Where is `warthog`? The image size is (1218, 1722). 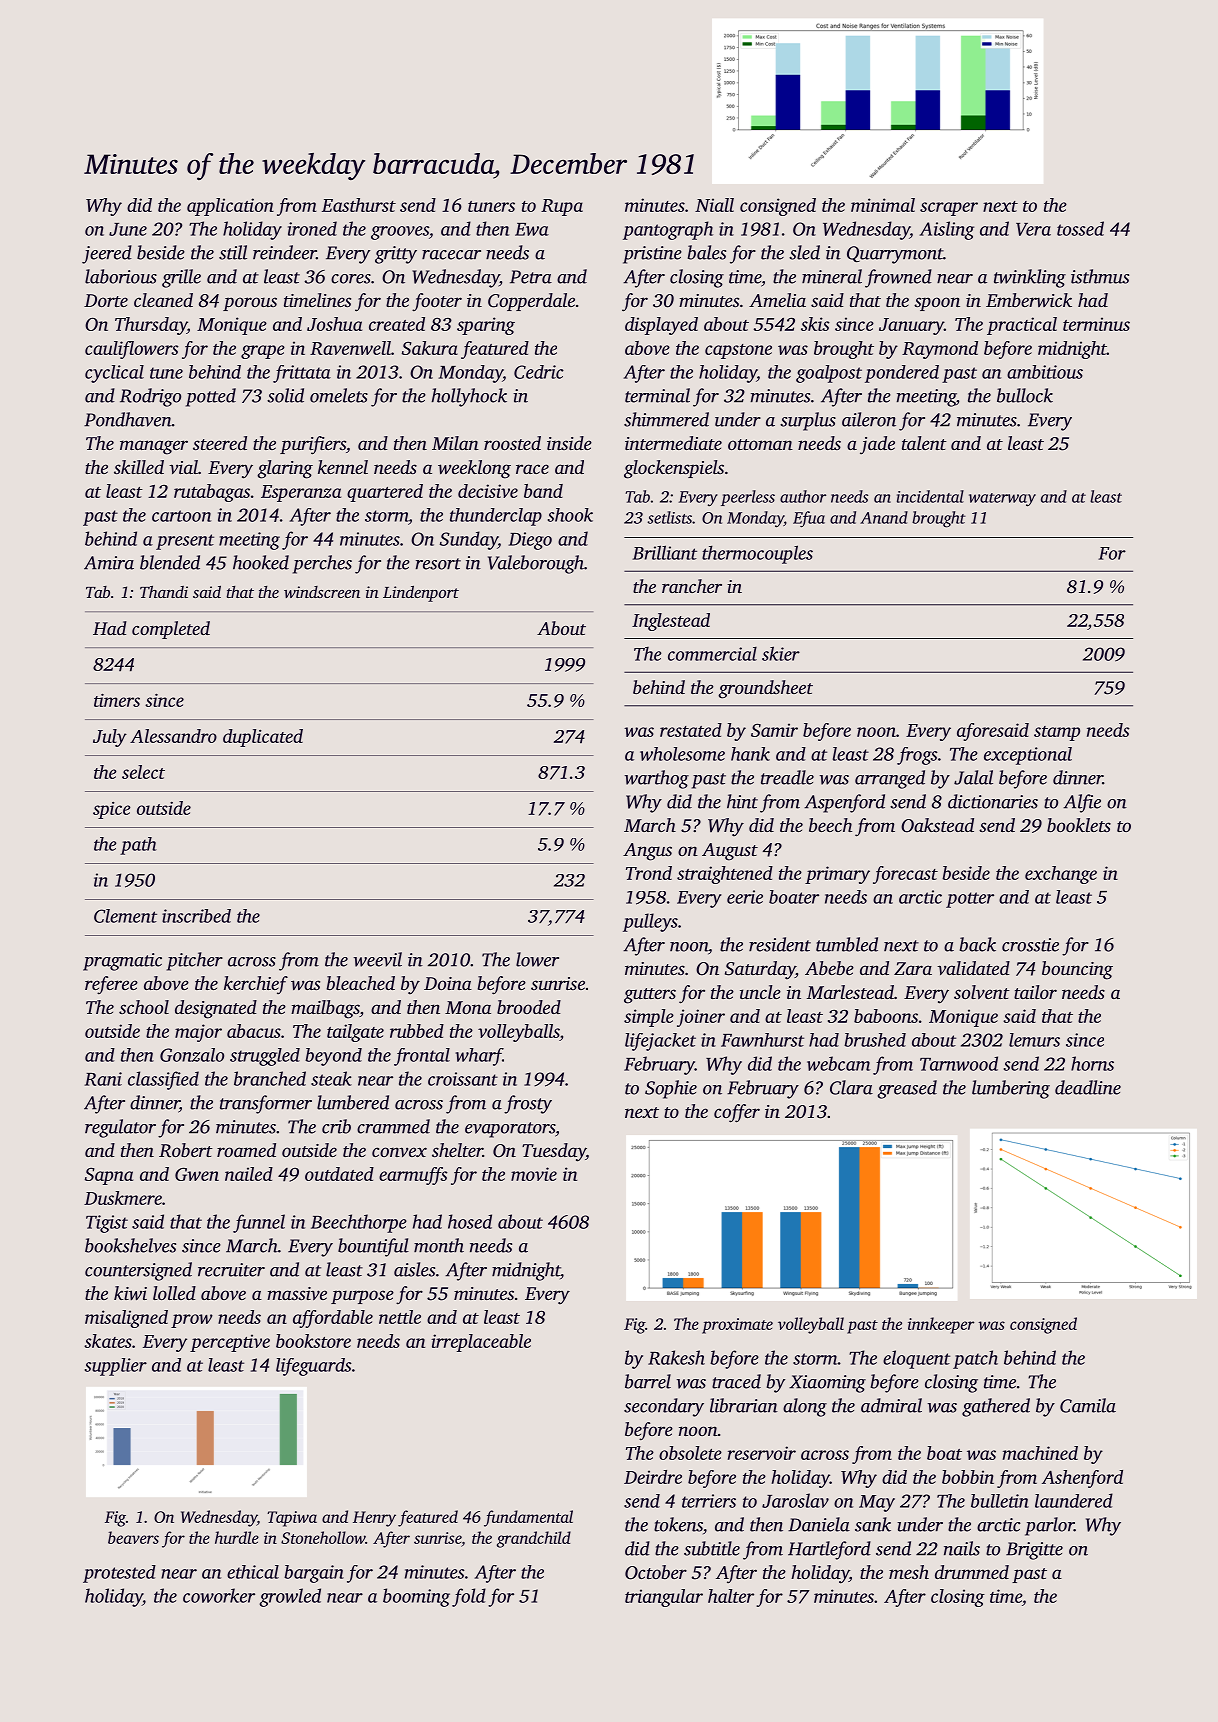
warthog is located at coordinates (657, 779).
